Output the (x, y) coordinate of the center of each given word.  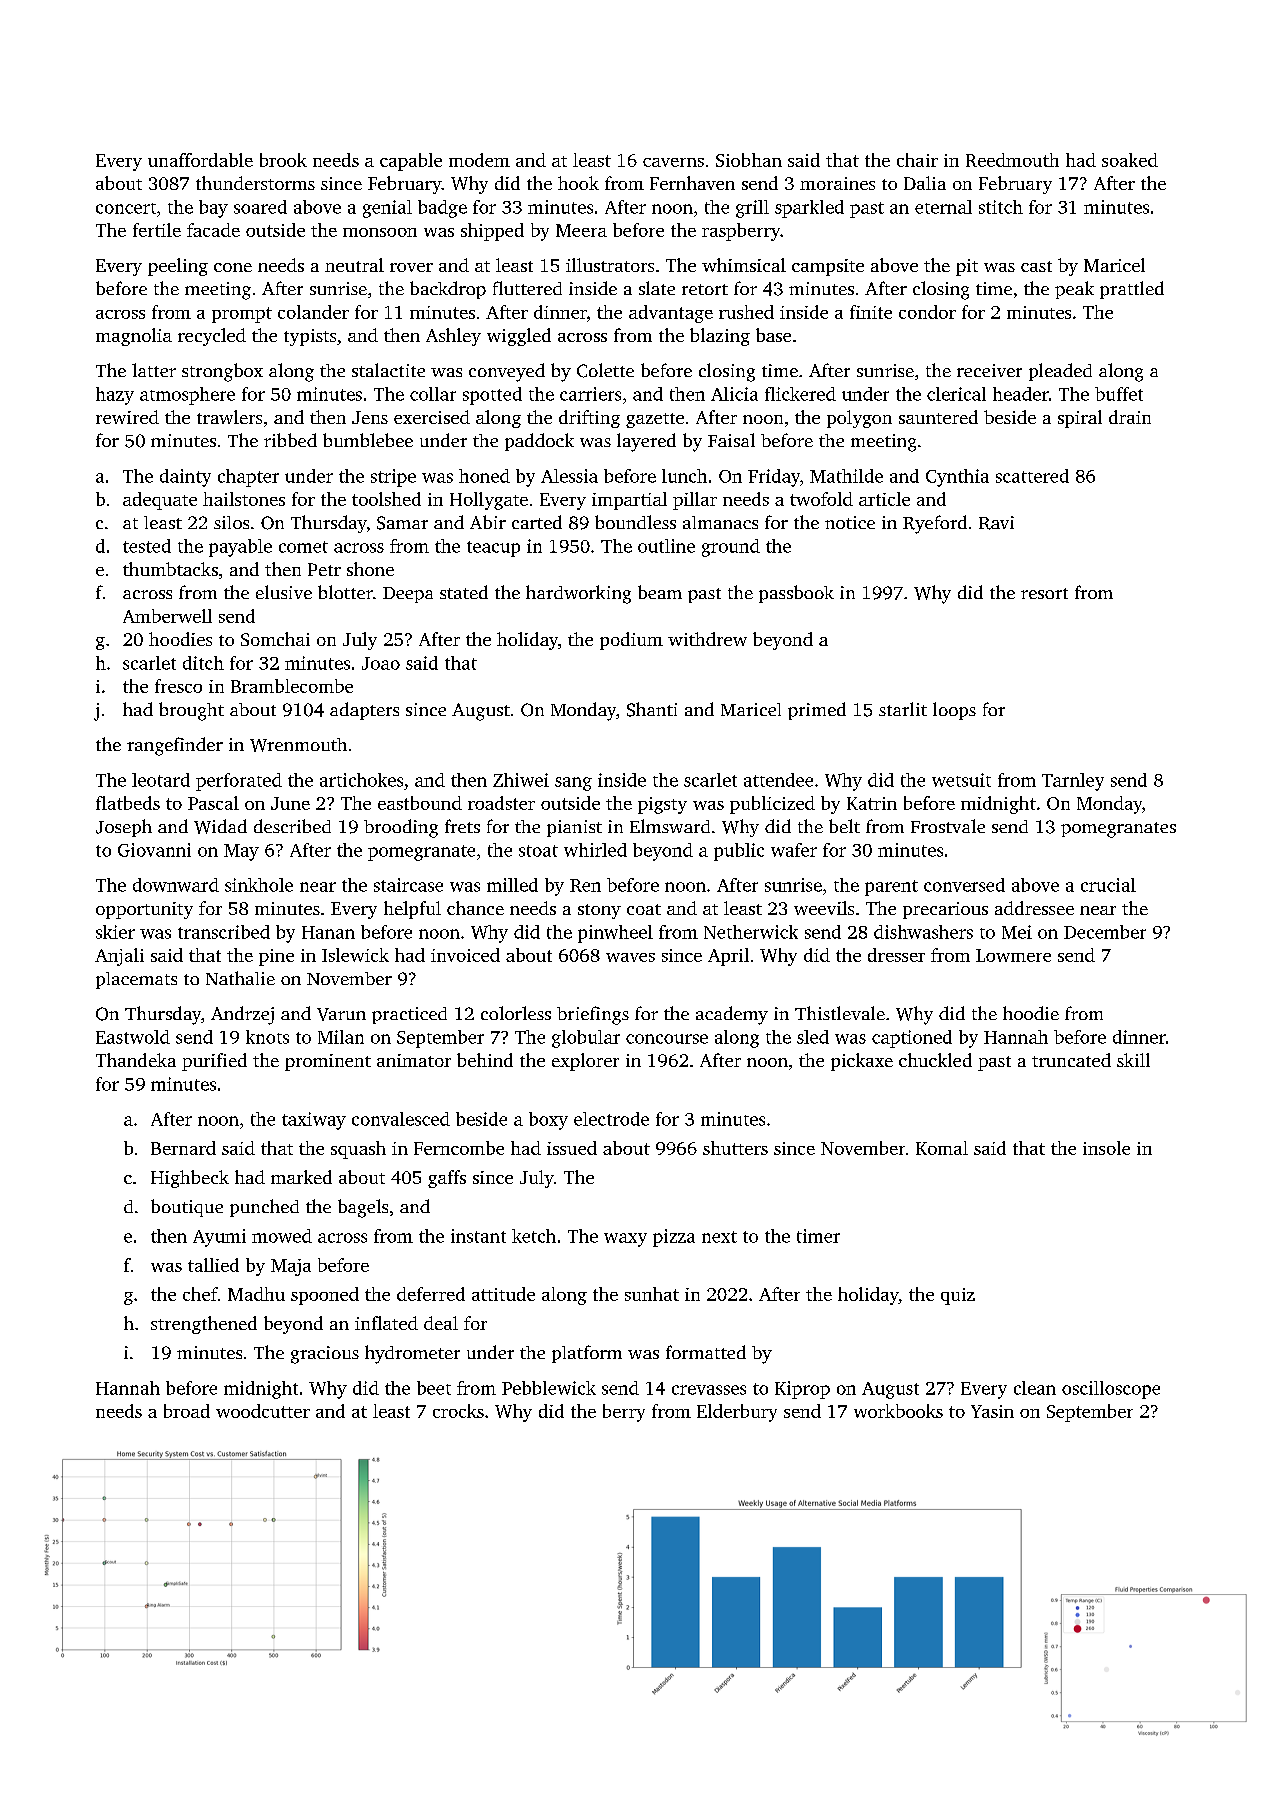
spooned (325, 1296)
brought (191, 711)
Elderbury (737, 1413)
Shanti (652, 709)
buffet (1119, 394)
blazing (720, 337)
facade (213, 230)
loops (954, 711)
